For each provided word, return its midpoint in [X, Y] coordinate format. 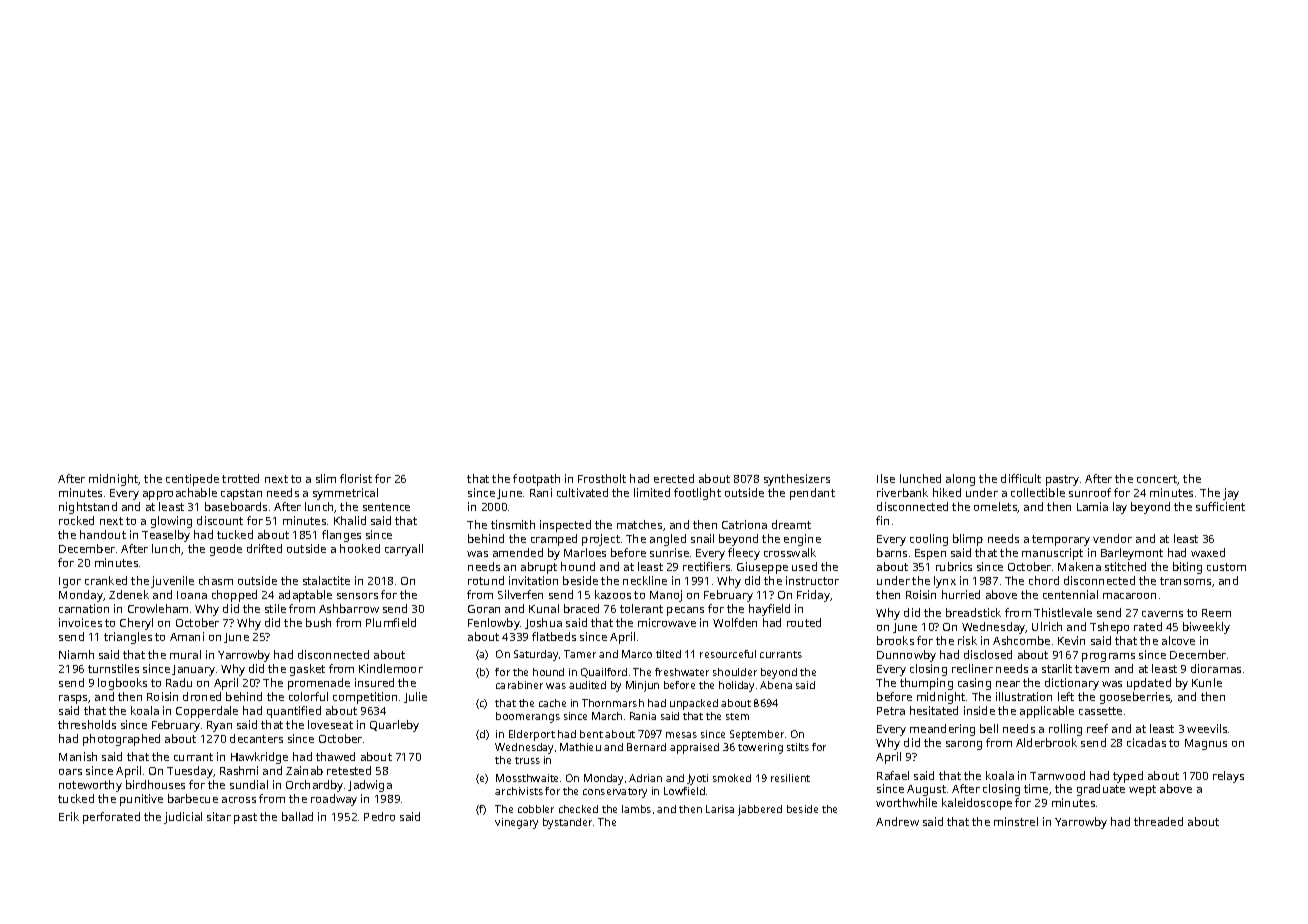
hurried [961, 594]
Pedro [379, 816]
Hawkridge [259, 758]
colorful [308, 696]
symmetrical [345, 494]
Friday [814, 596]
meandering [942, 730]
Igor [70, 582]
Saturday [536, 655]
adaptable [305, 596]
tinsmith [513, 524]
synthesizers [797, 480]
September [757, 735]
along [960, 480]
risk [967, 640]
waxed [1208, 552]
